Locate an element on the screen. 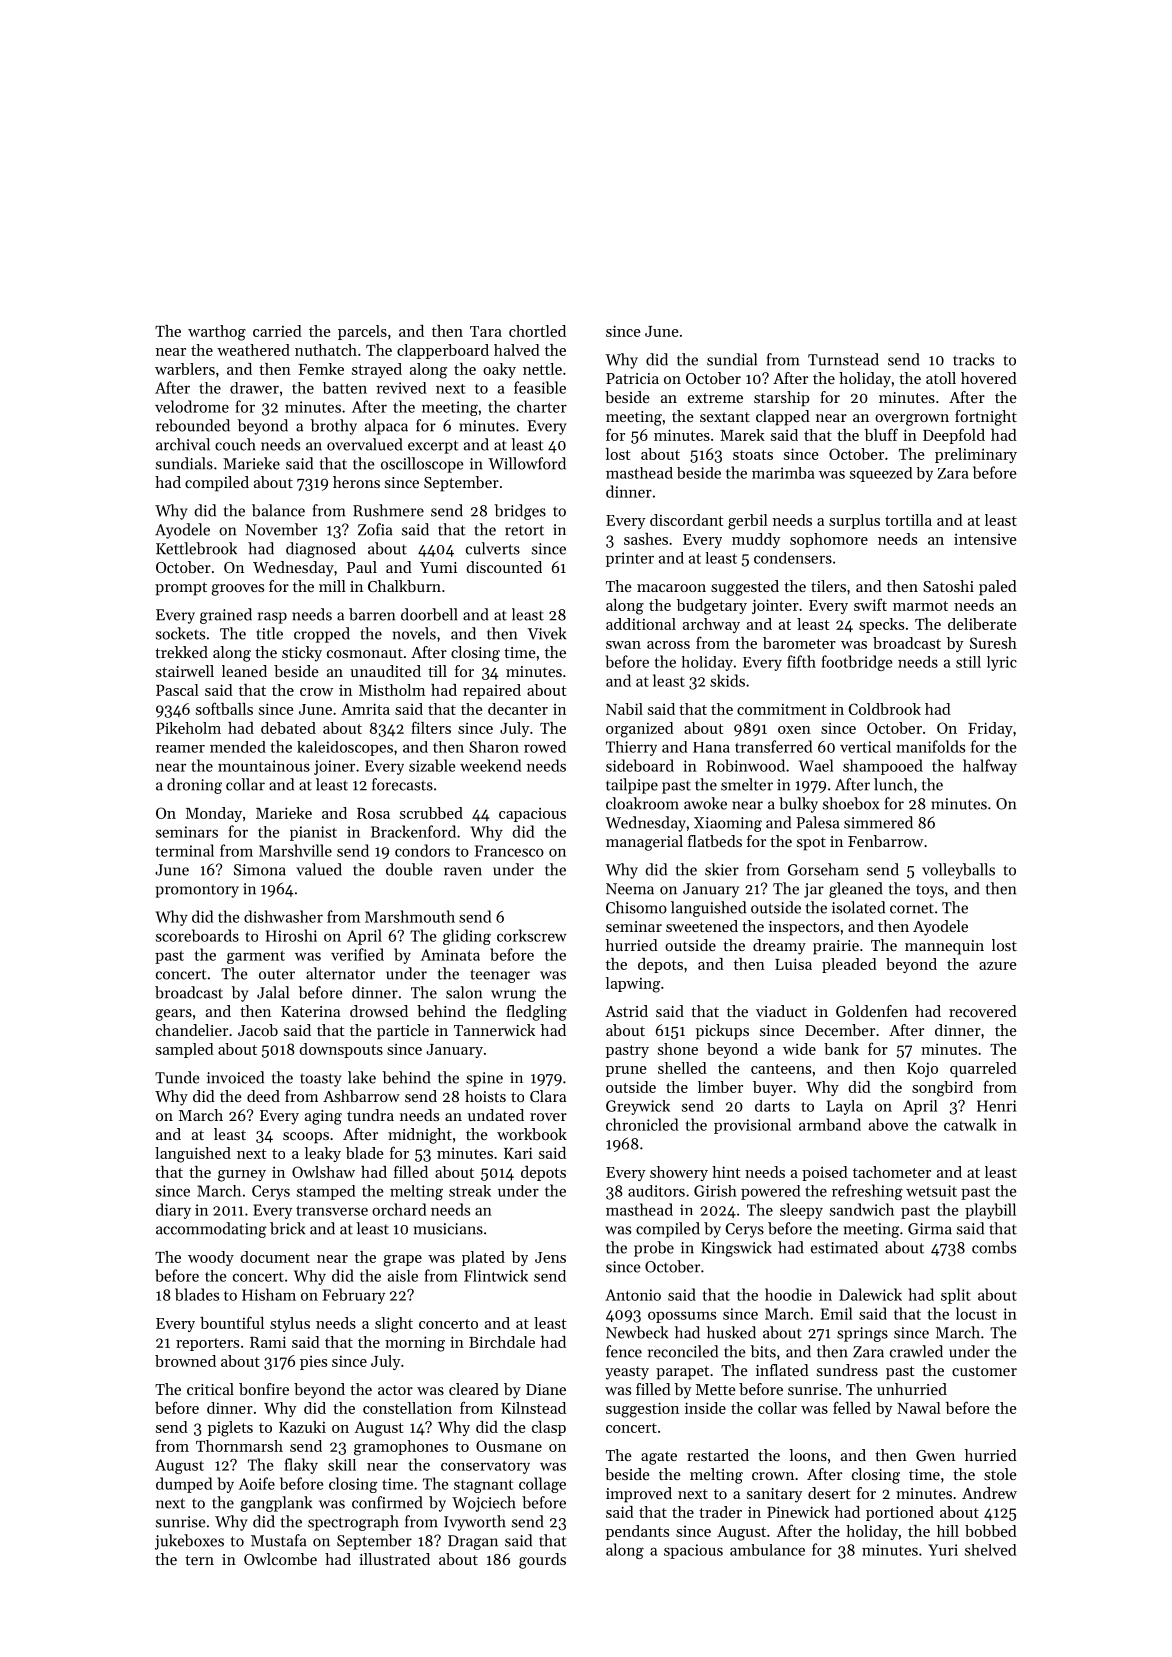  intensive is located at coordinates (985, 539).
